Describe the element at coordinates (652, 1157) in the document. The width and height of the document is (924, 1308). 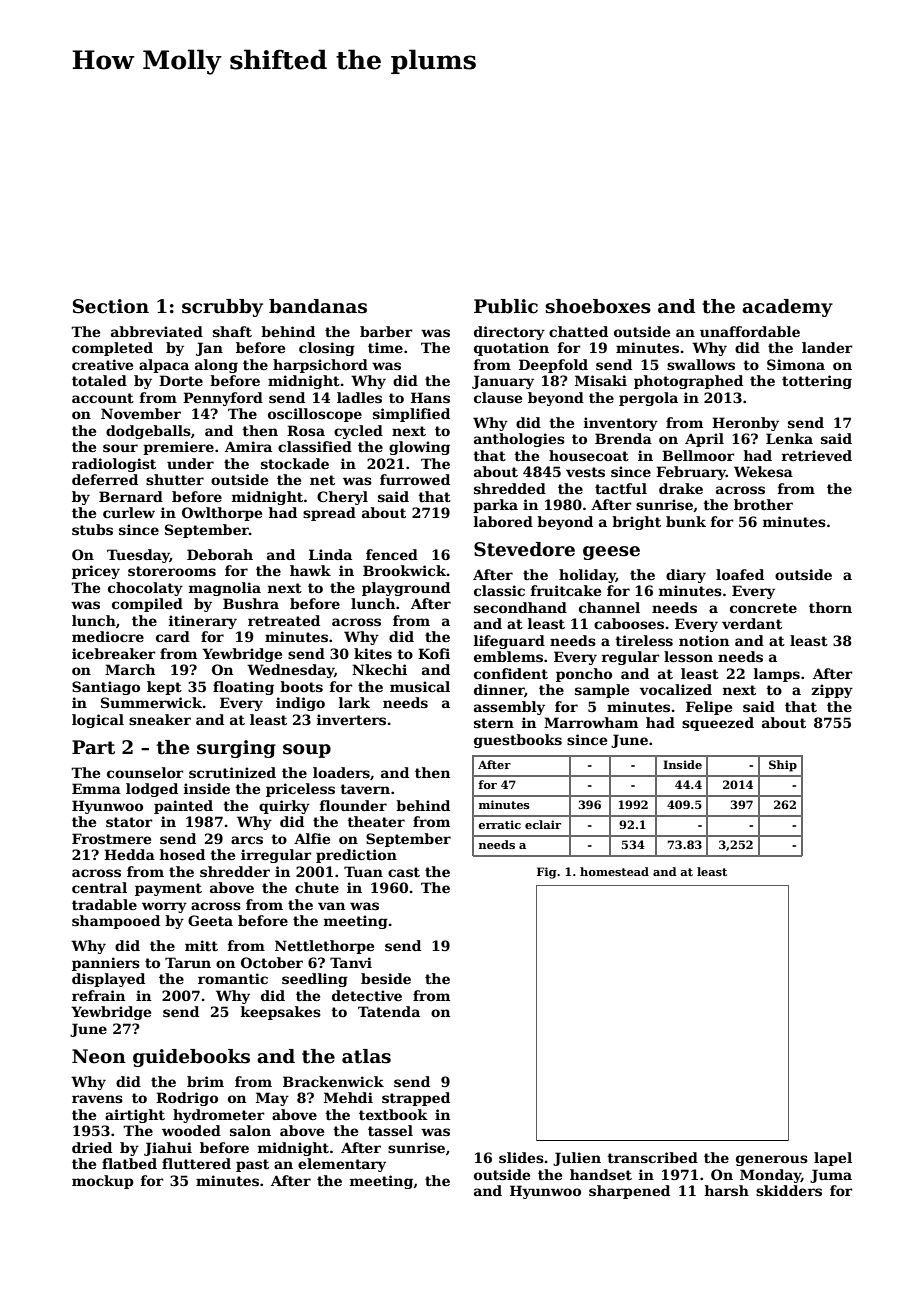
I see `transcribed` at that location.
